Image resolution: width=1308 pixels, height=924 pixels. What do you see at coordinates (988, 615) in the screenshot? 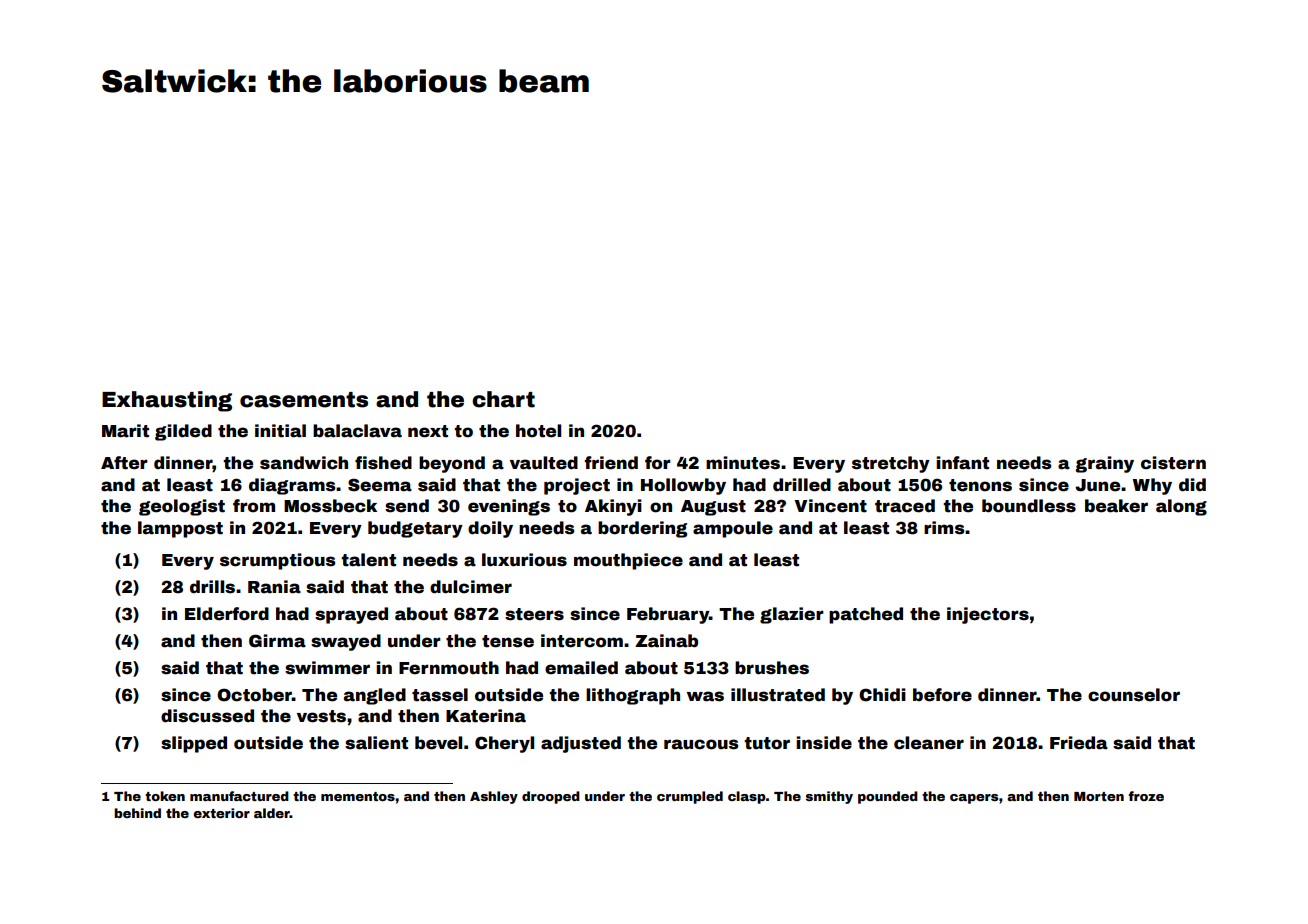
I see `injectors` at bounding box center [988, 615].
